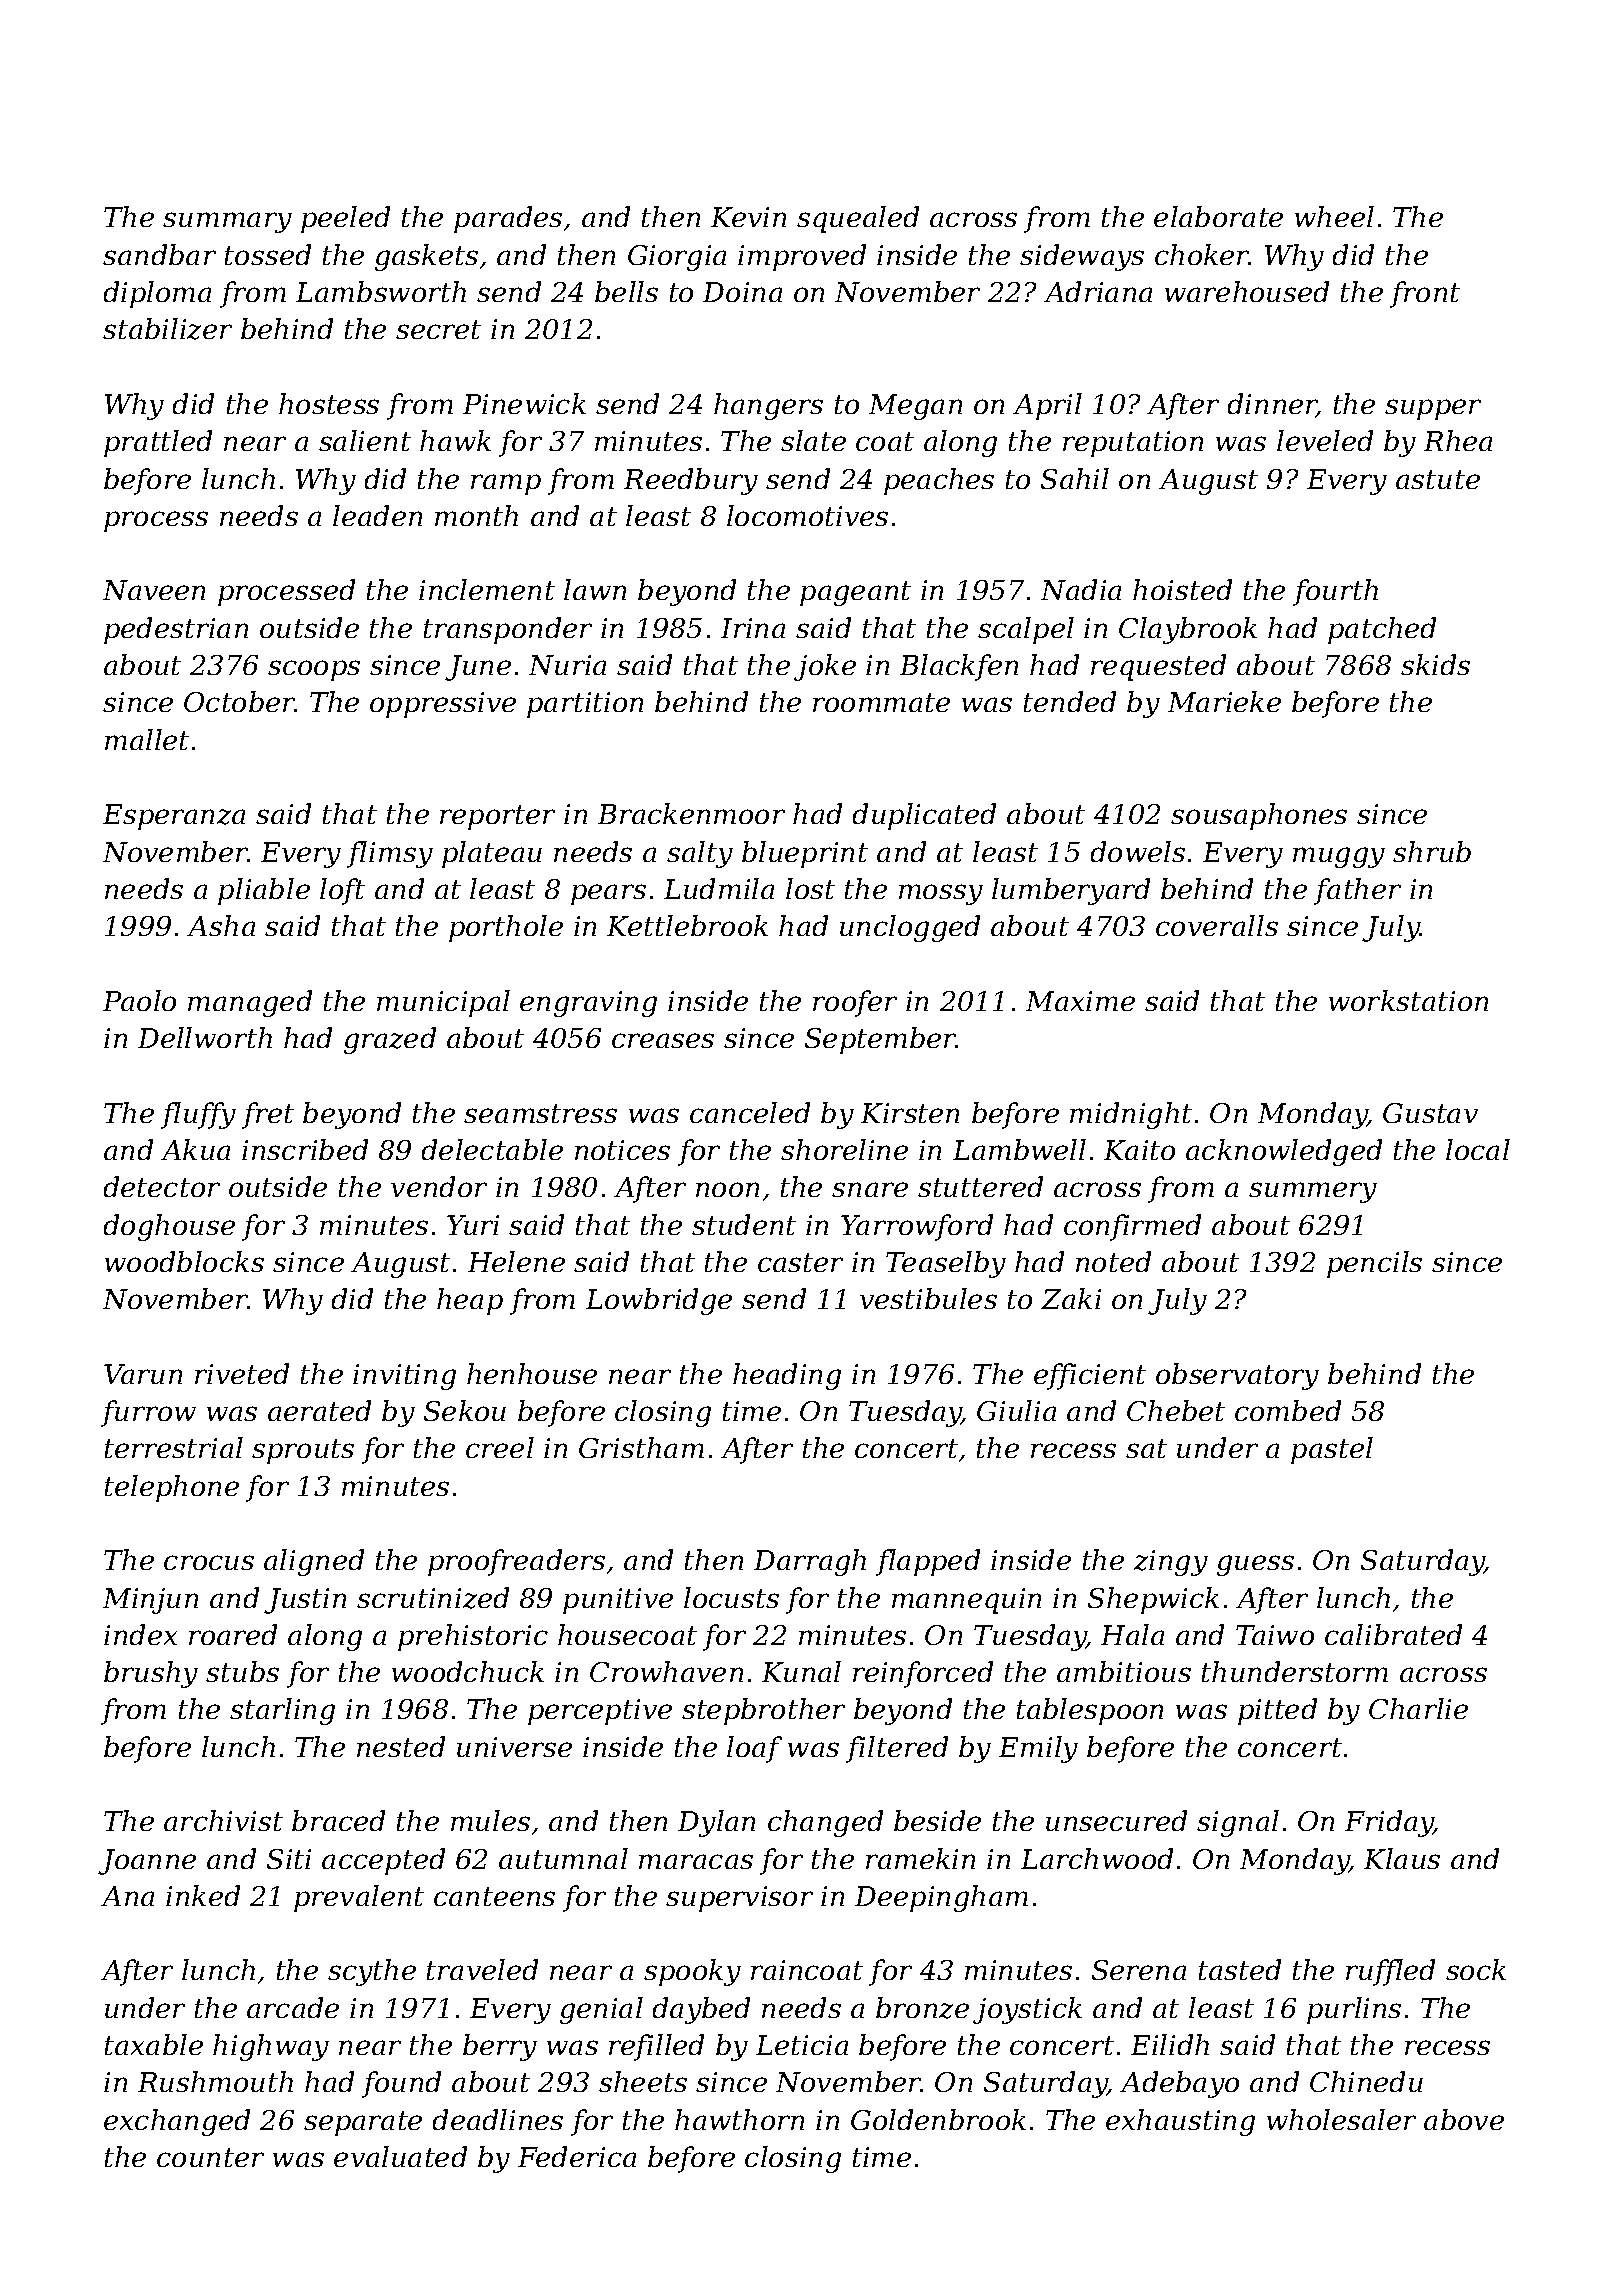 The width and height of the screenshot is (1620, 2292). What do you see at coordinates (1255, 1565) in the screenshot?
I see `guess` at bounding box center [1255, 1565].
